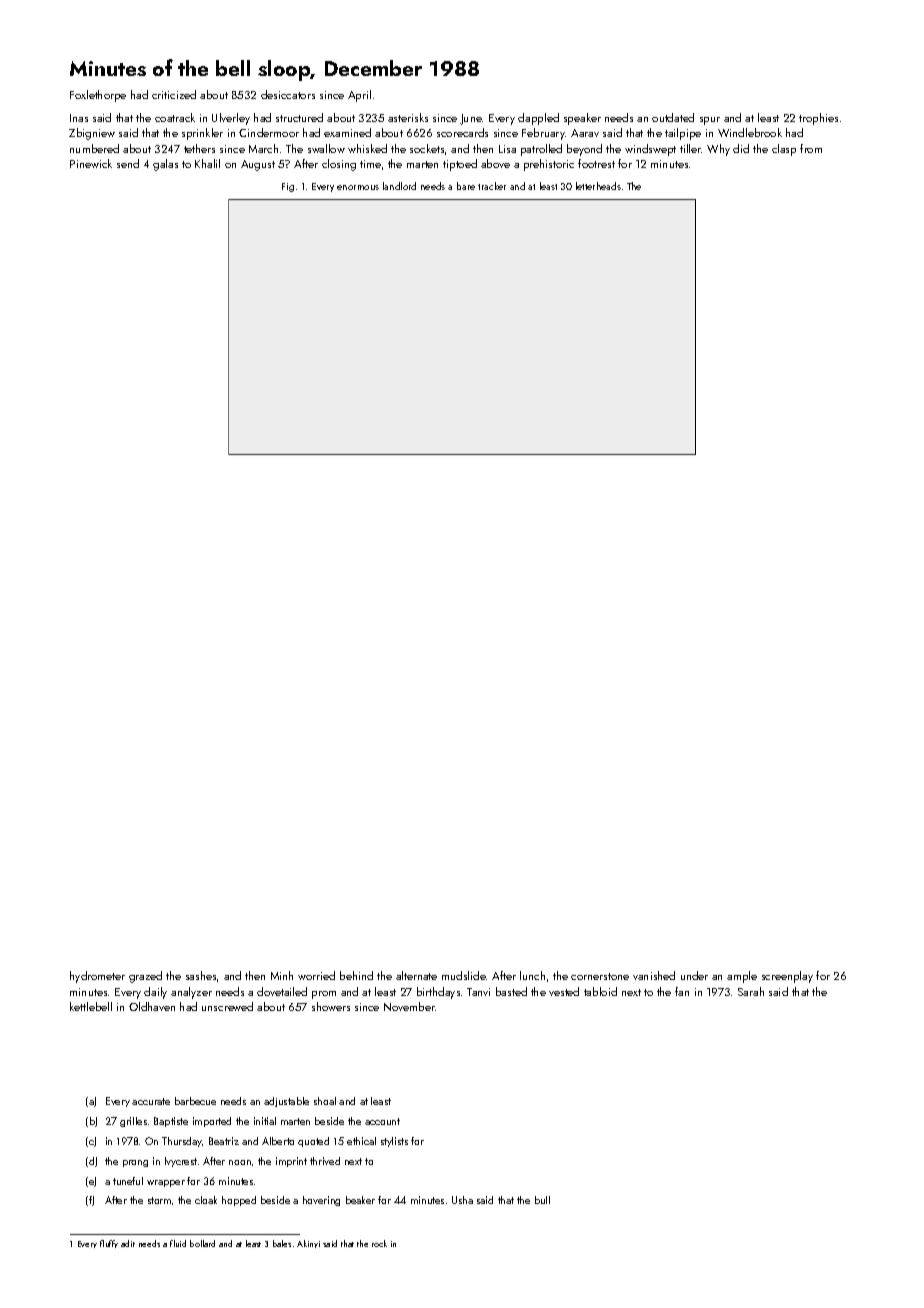 The width and height of the screenshot is (924, 1308). Describe the element at coordinates (151, 1101) in the screenshot. I see `accurate` at that location.
